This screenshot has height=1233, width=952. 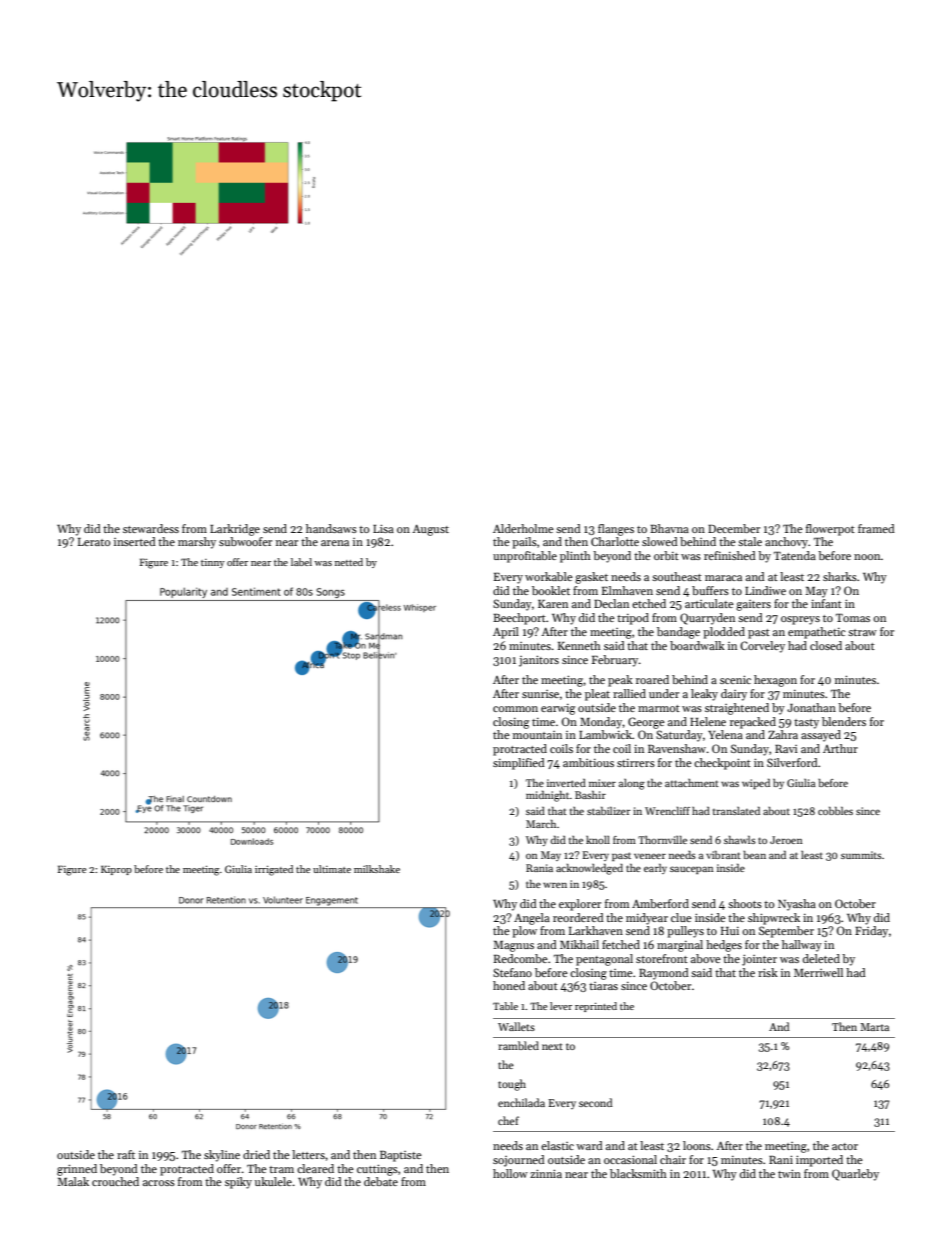 I want to click on ultimate, so click(x=332, y=869).
